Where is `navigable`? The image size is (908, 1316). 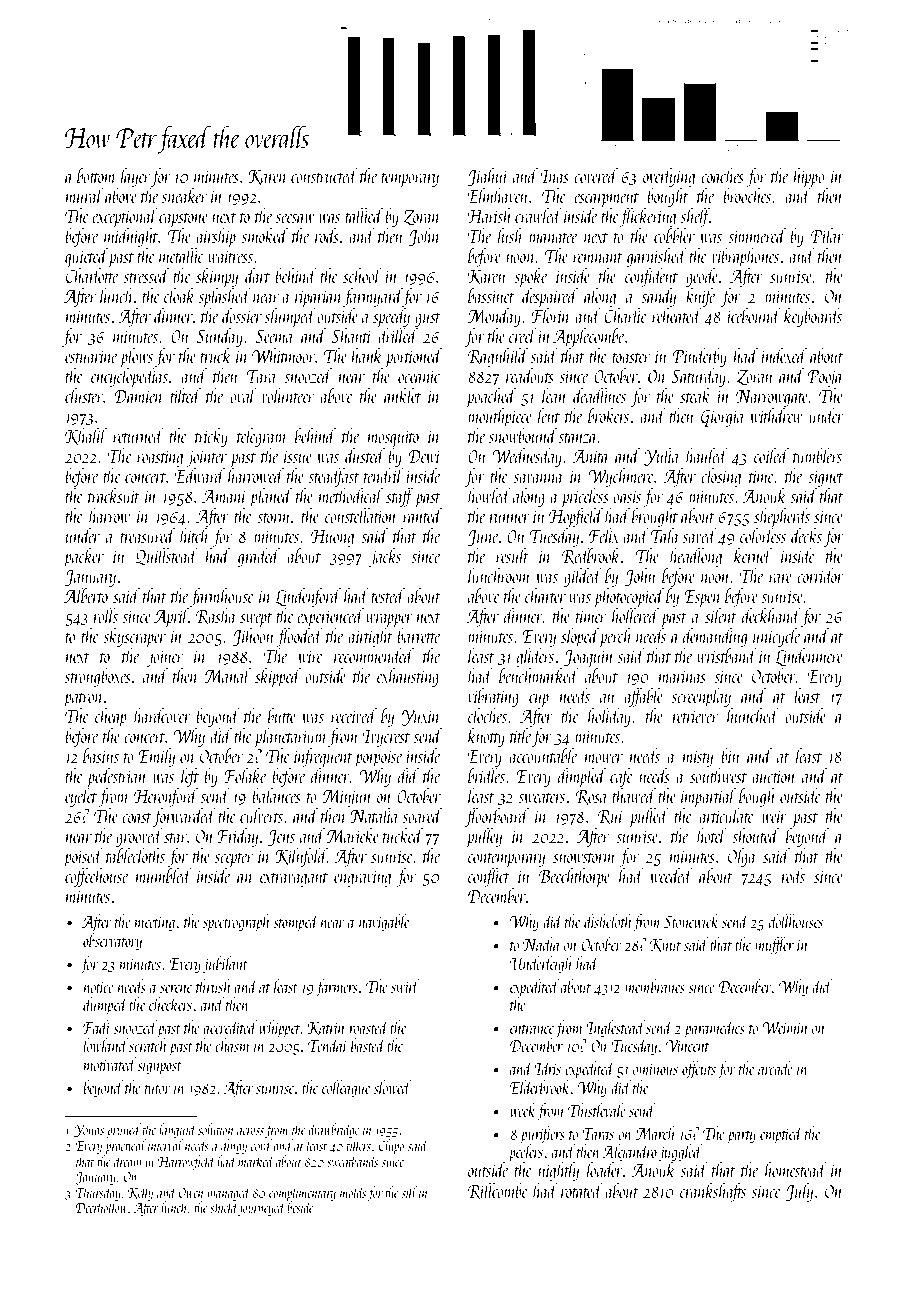 navigable is located at coordinates (384, 923).
